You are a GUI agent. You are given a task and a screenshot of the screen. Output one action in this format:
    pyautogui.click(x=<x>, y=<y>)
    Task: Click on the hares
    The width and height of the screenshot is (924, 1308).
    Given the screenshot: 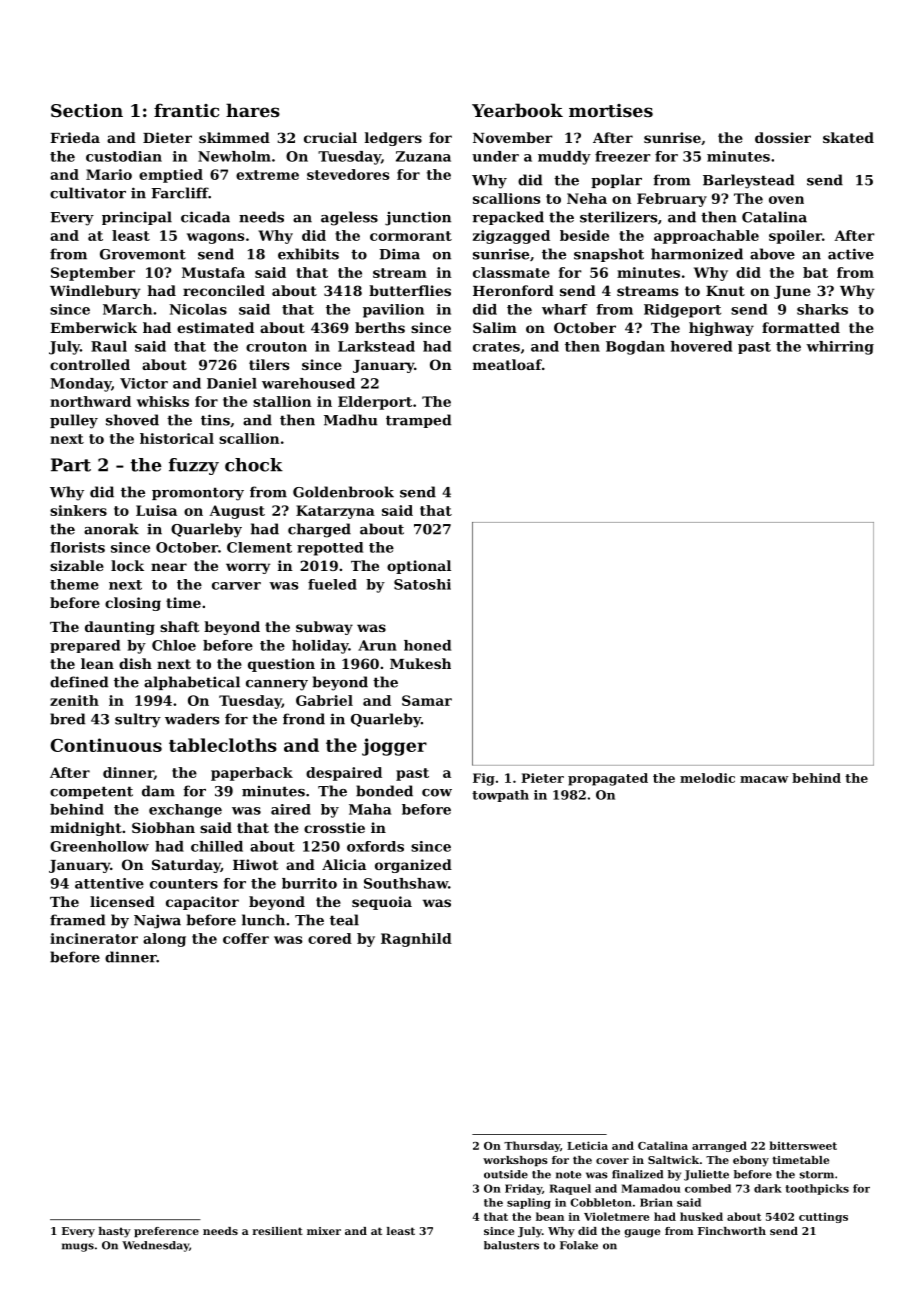 What is the action you would take?
    pyautogui.click(x=253, y=110)
